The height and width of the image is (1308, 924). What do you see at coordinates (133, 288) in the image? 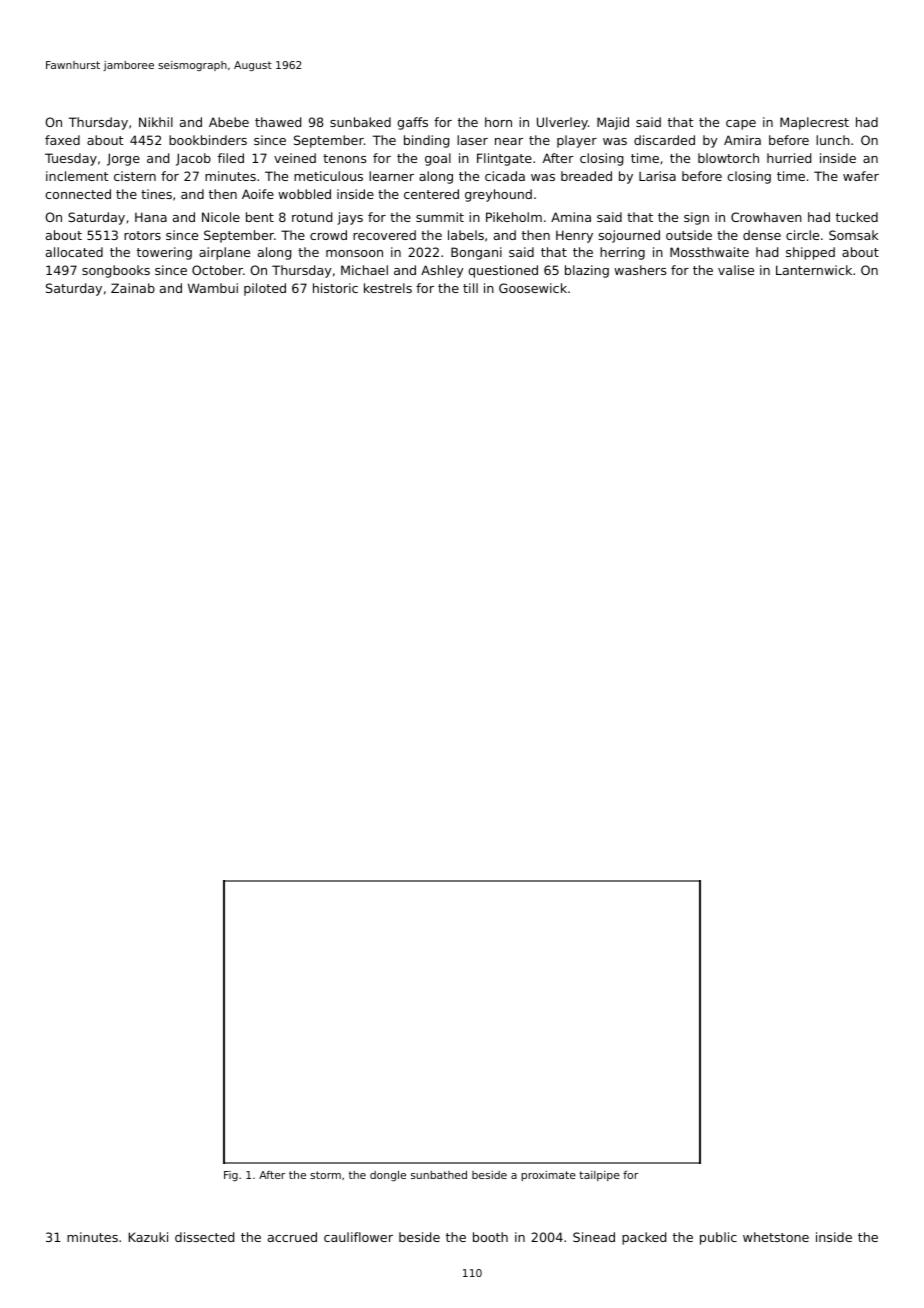
I see `Zainab` at bounding box center [133, 288].
